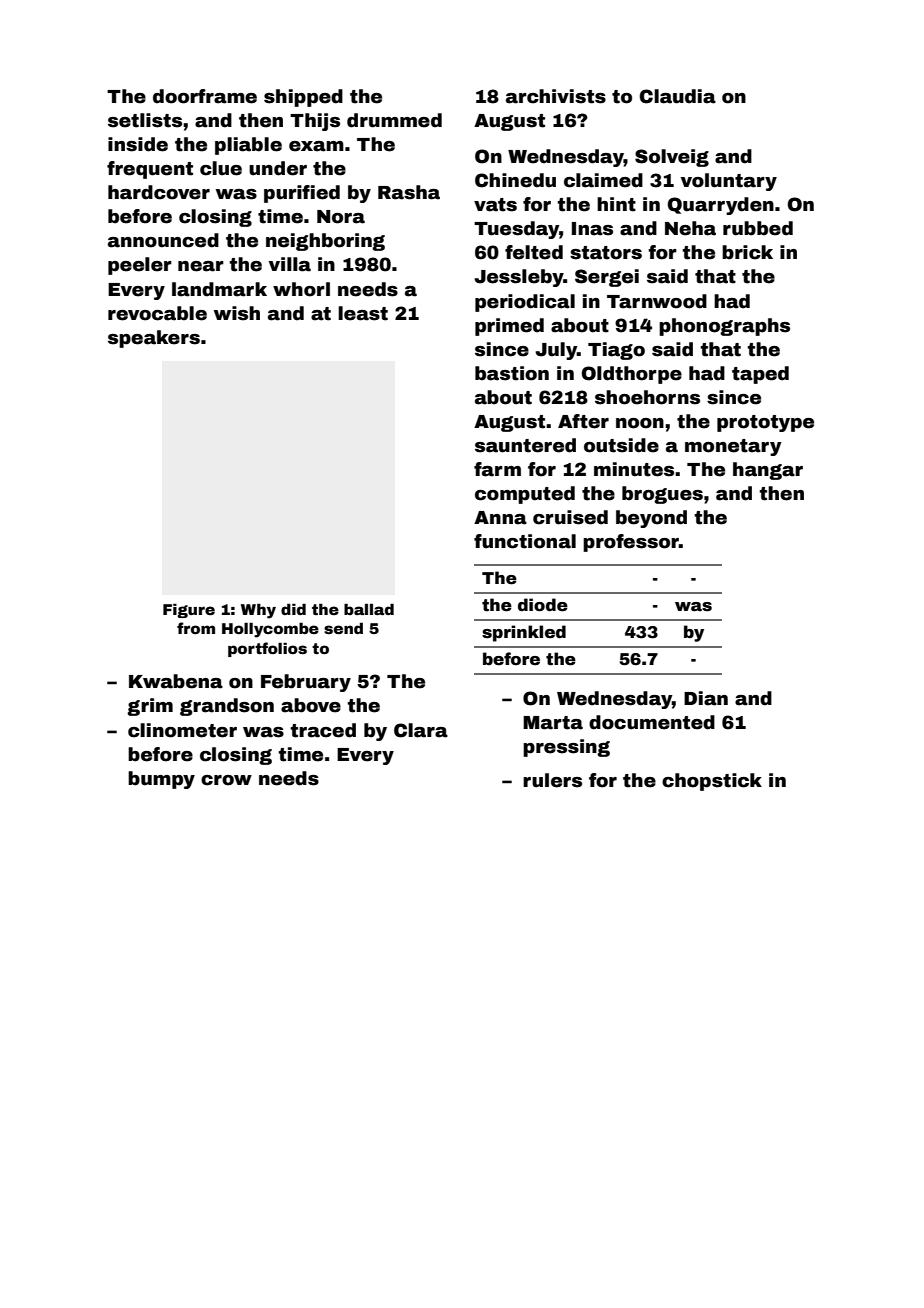 The width and height of the screenshot is (924, 1308). What do you see at coordinates (369, 609) in the screenshot?
I see `ballad` at bounding box center [369, 609].
